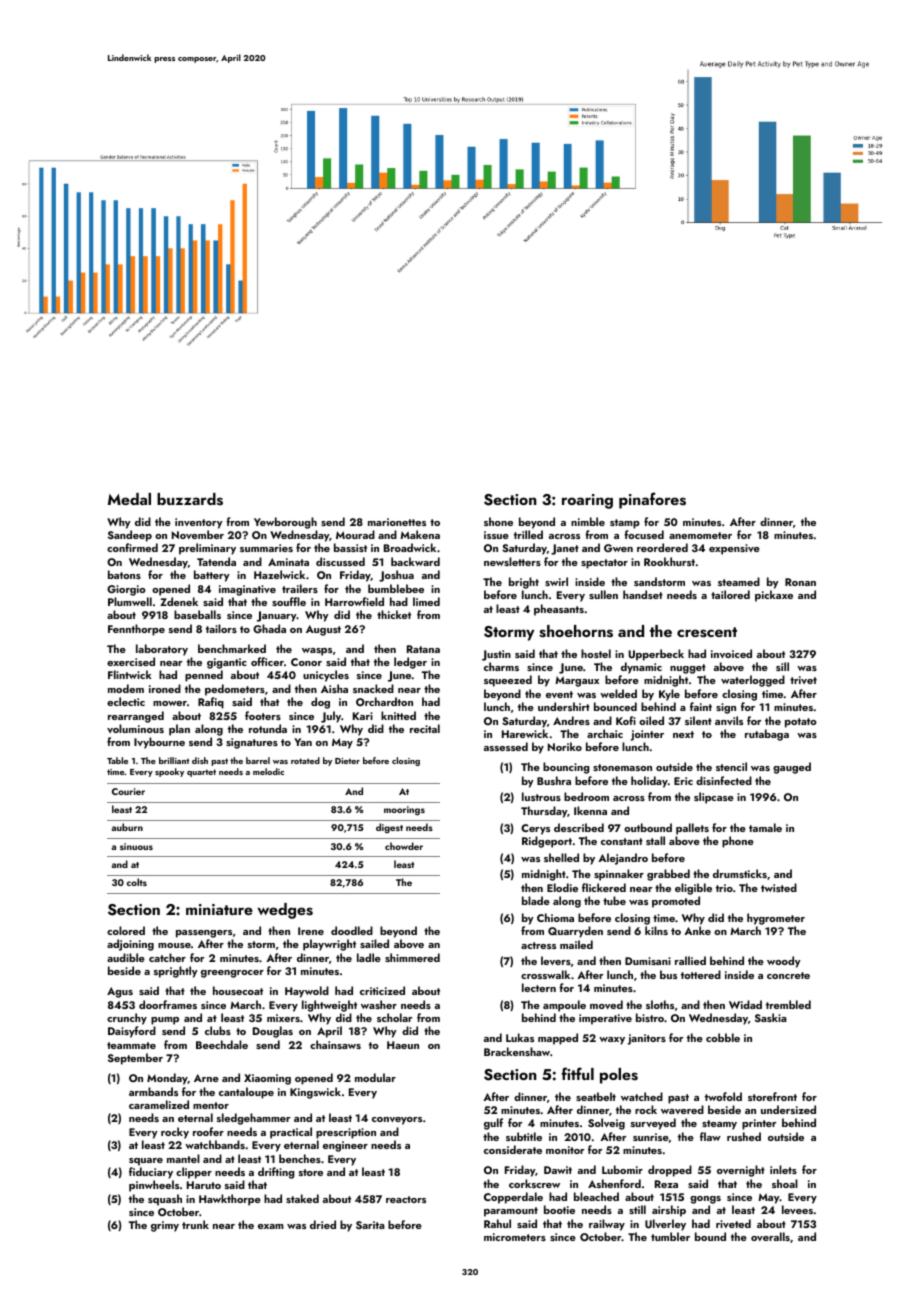 The height and width of the document is (1308, 924). I want to click on chowder, so click(404, 846).
